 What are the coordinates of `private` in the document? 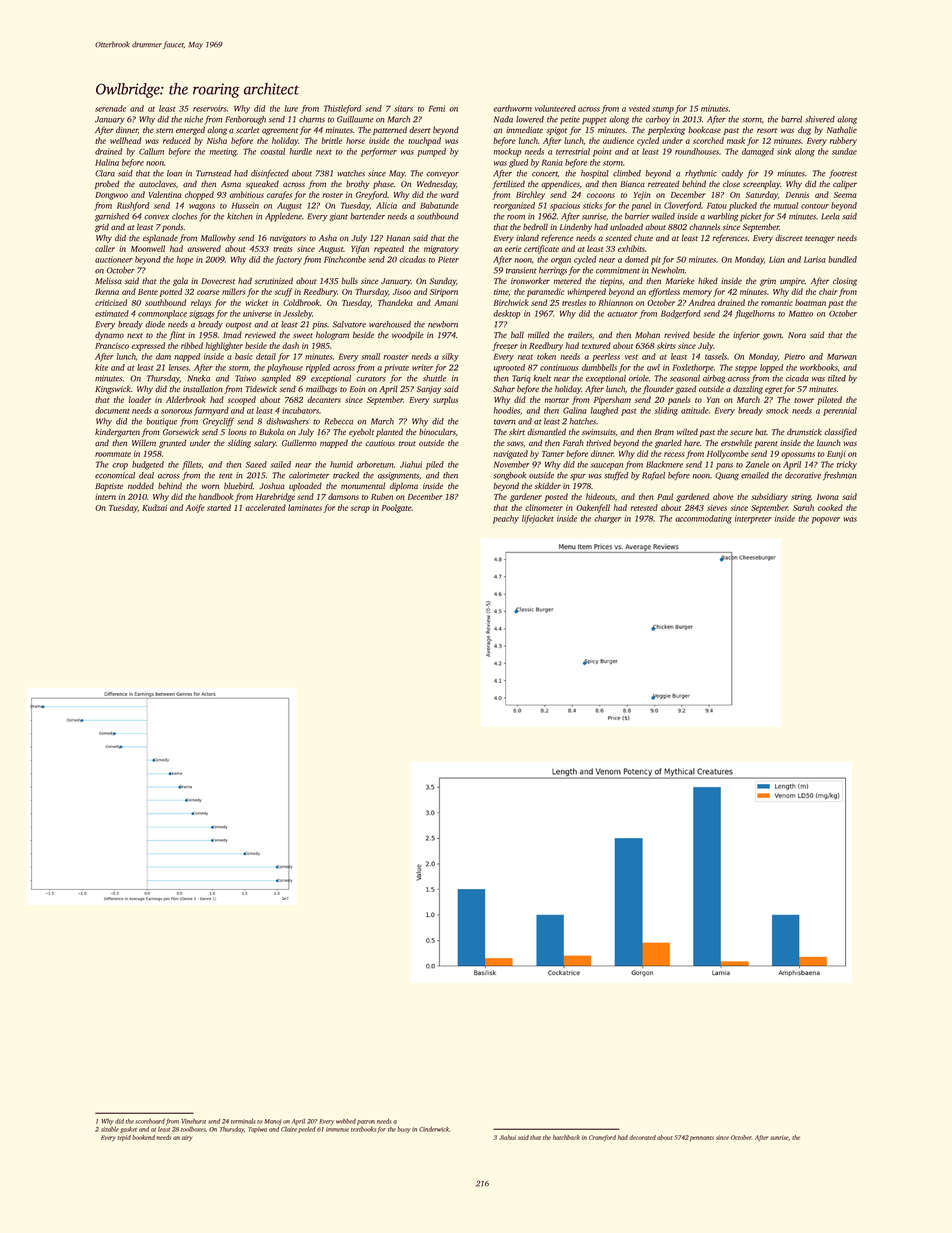 It's located at (396, 368).
